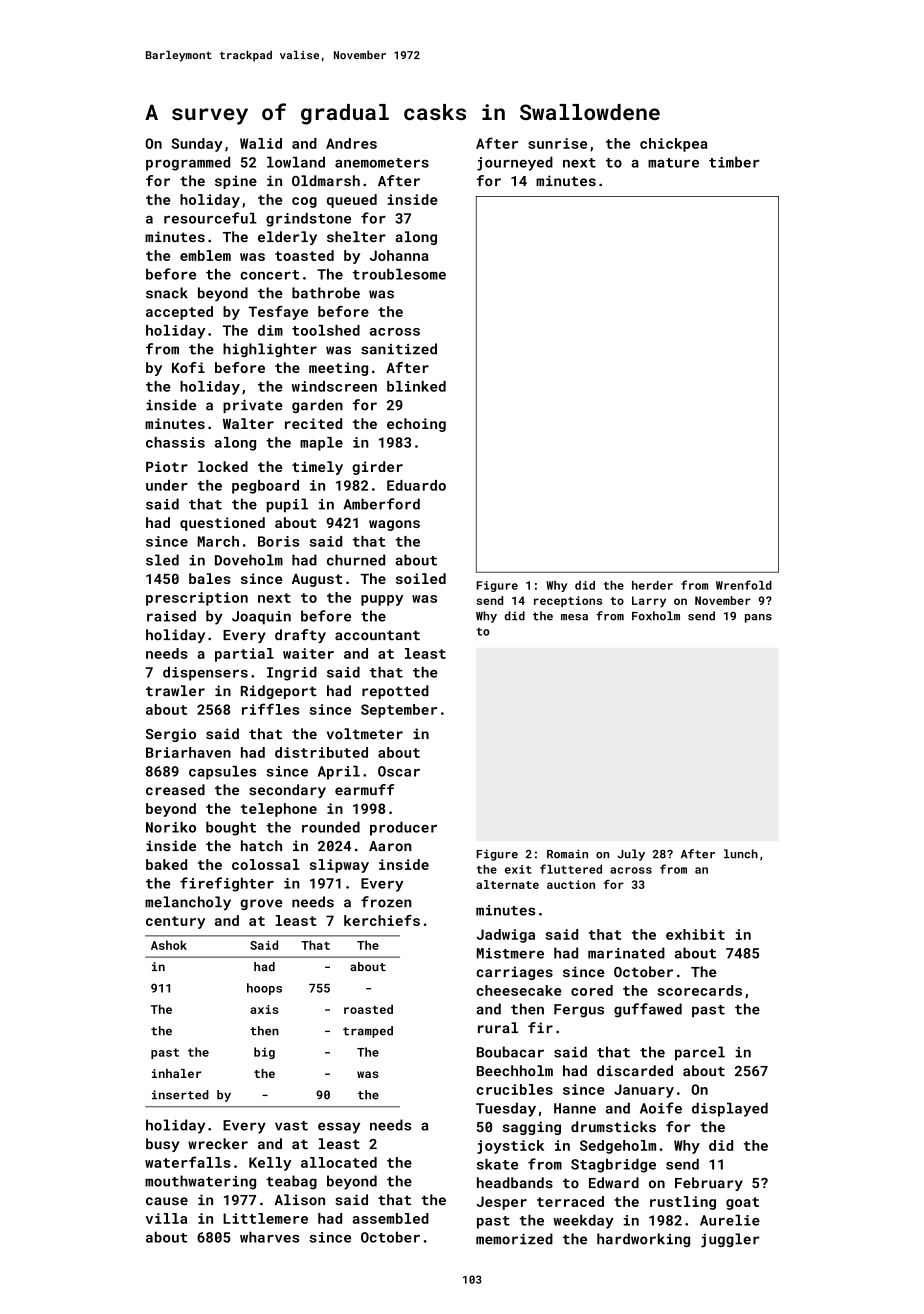  Describe the element at coordinates (171, 735) in the screenshot. I see `Sergio` at that location.
